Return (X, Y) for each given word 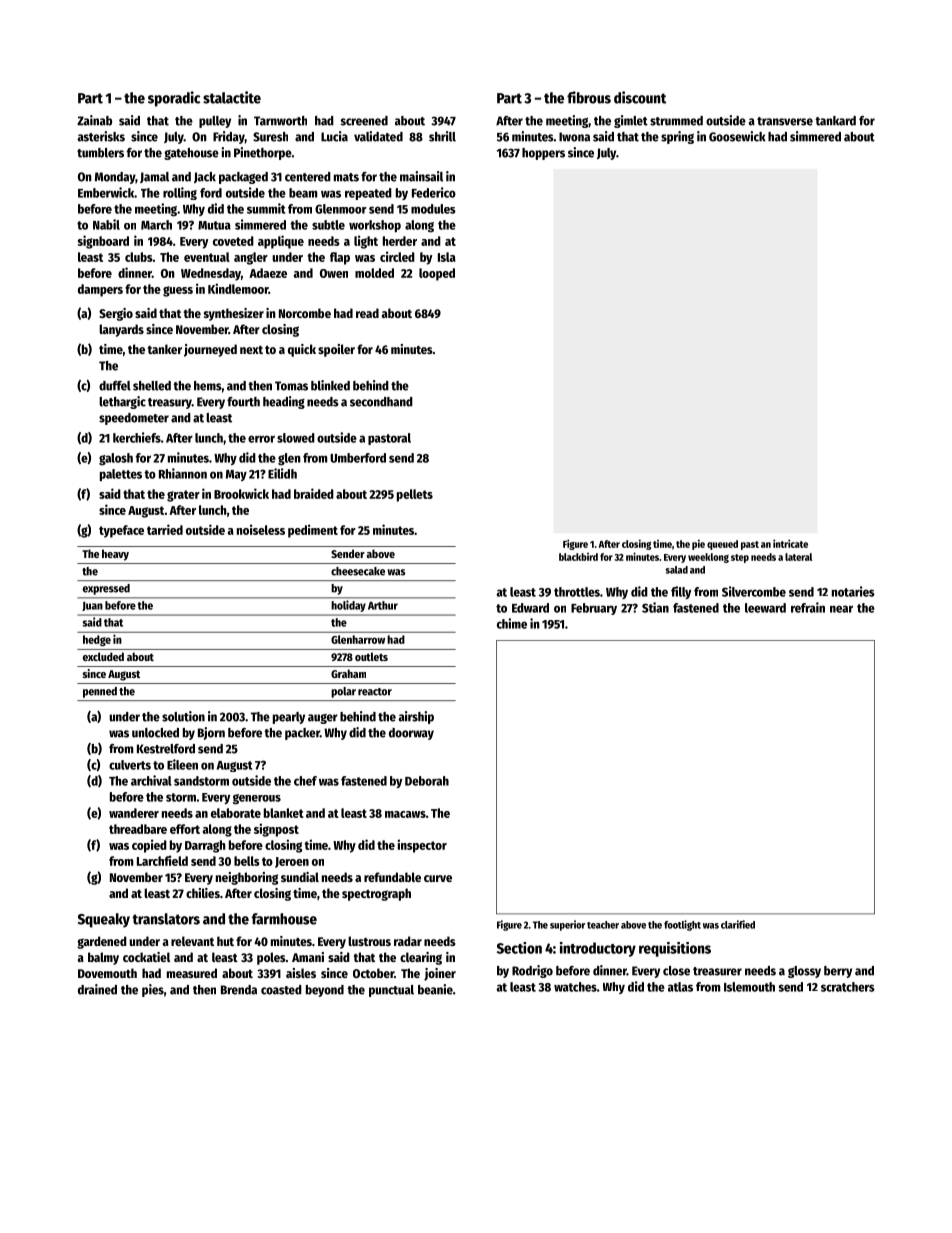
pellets (415, 495)
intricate (790, 543)
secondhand (381, 402)
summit (266, 208)
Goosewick (737, 136)
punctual (391, 991)
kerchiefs (137, 437)
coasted (281, 990)
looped (437, 274)
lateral (798, 557)
